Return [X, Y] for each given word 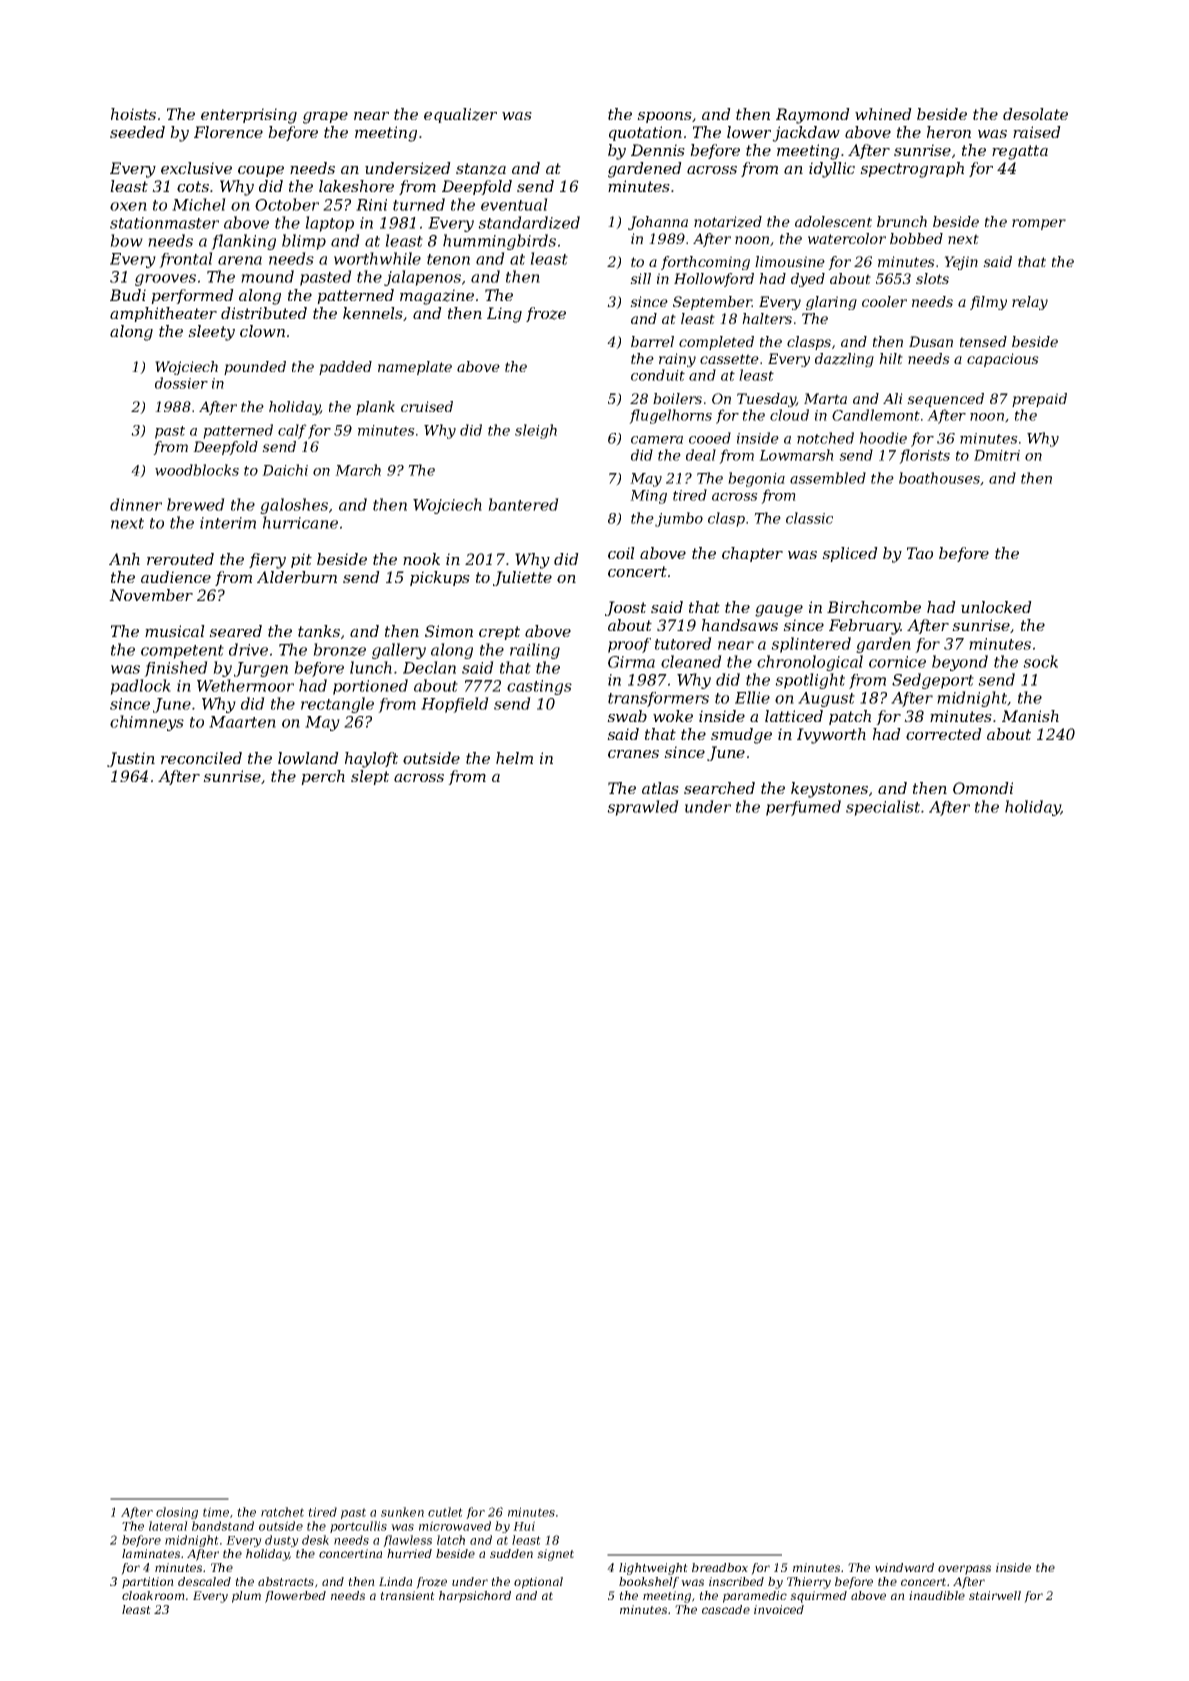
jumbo [679, 519]
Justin [131, 759]
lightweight [653, 1569]
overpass [964, 1570]
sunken [402, 1512]
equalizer [460, 115]
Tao [920, 553]
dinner [136, 504]
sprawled [643, 808]
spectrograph [912, 170]
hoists [133, 114]
